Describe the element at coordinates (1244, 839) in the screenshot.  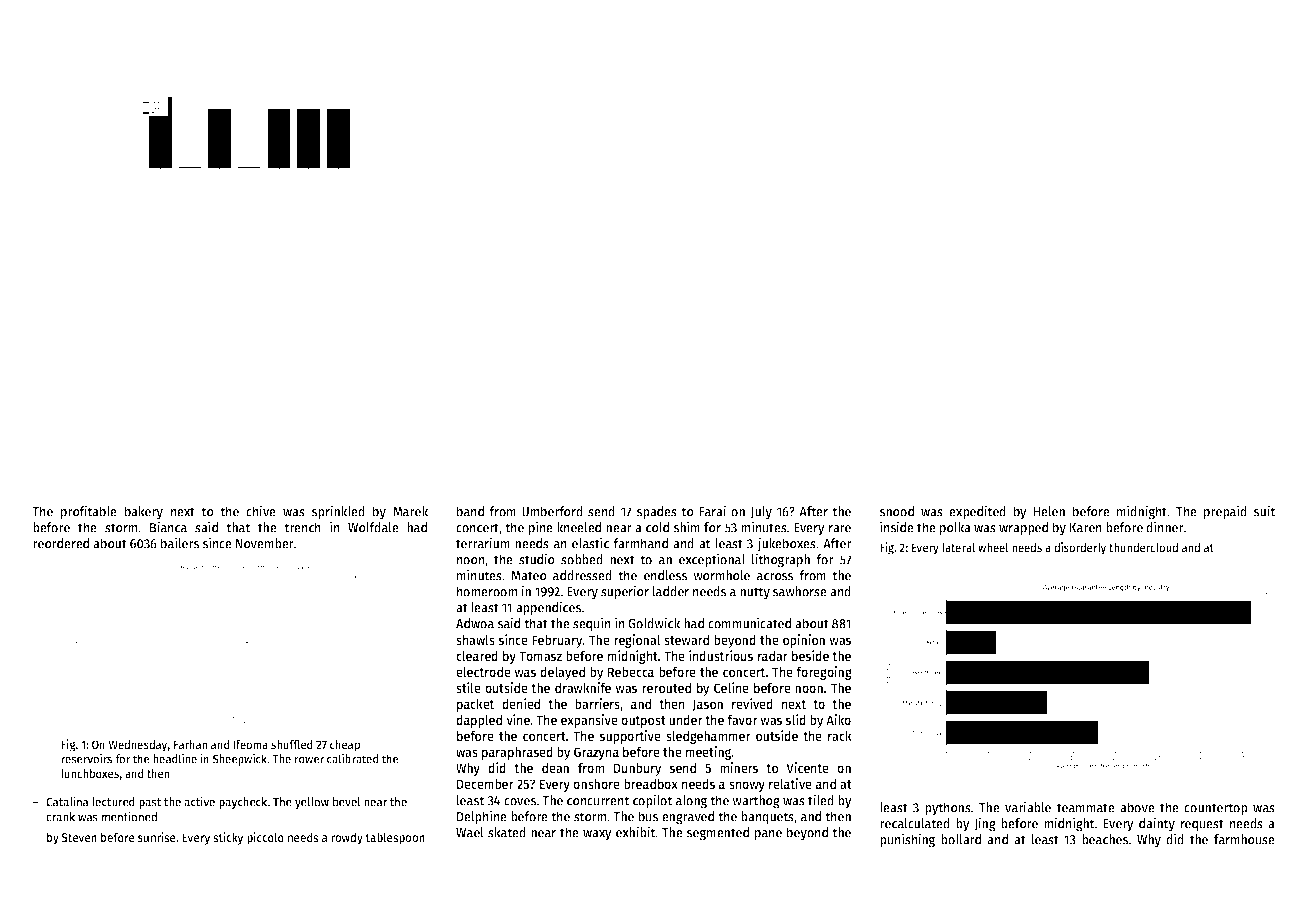
I see `farmhouse` at that location.
